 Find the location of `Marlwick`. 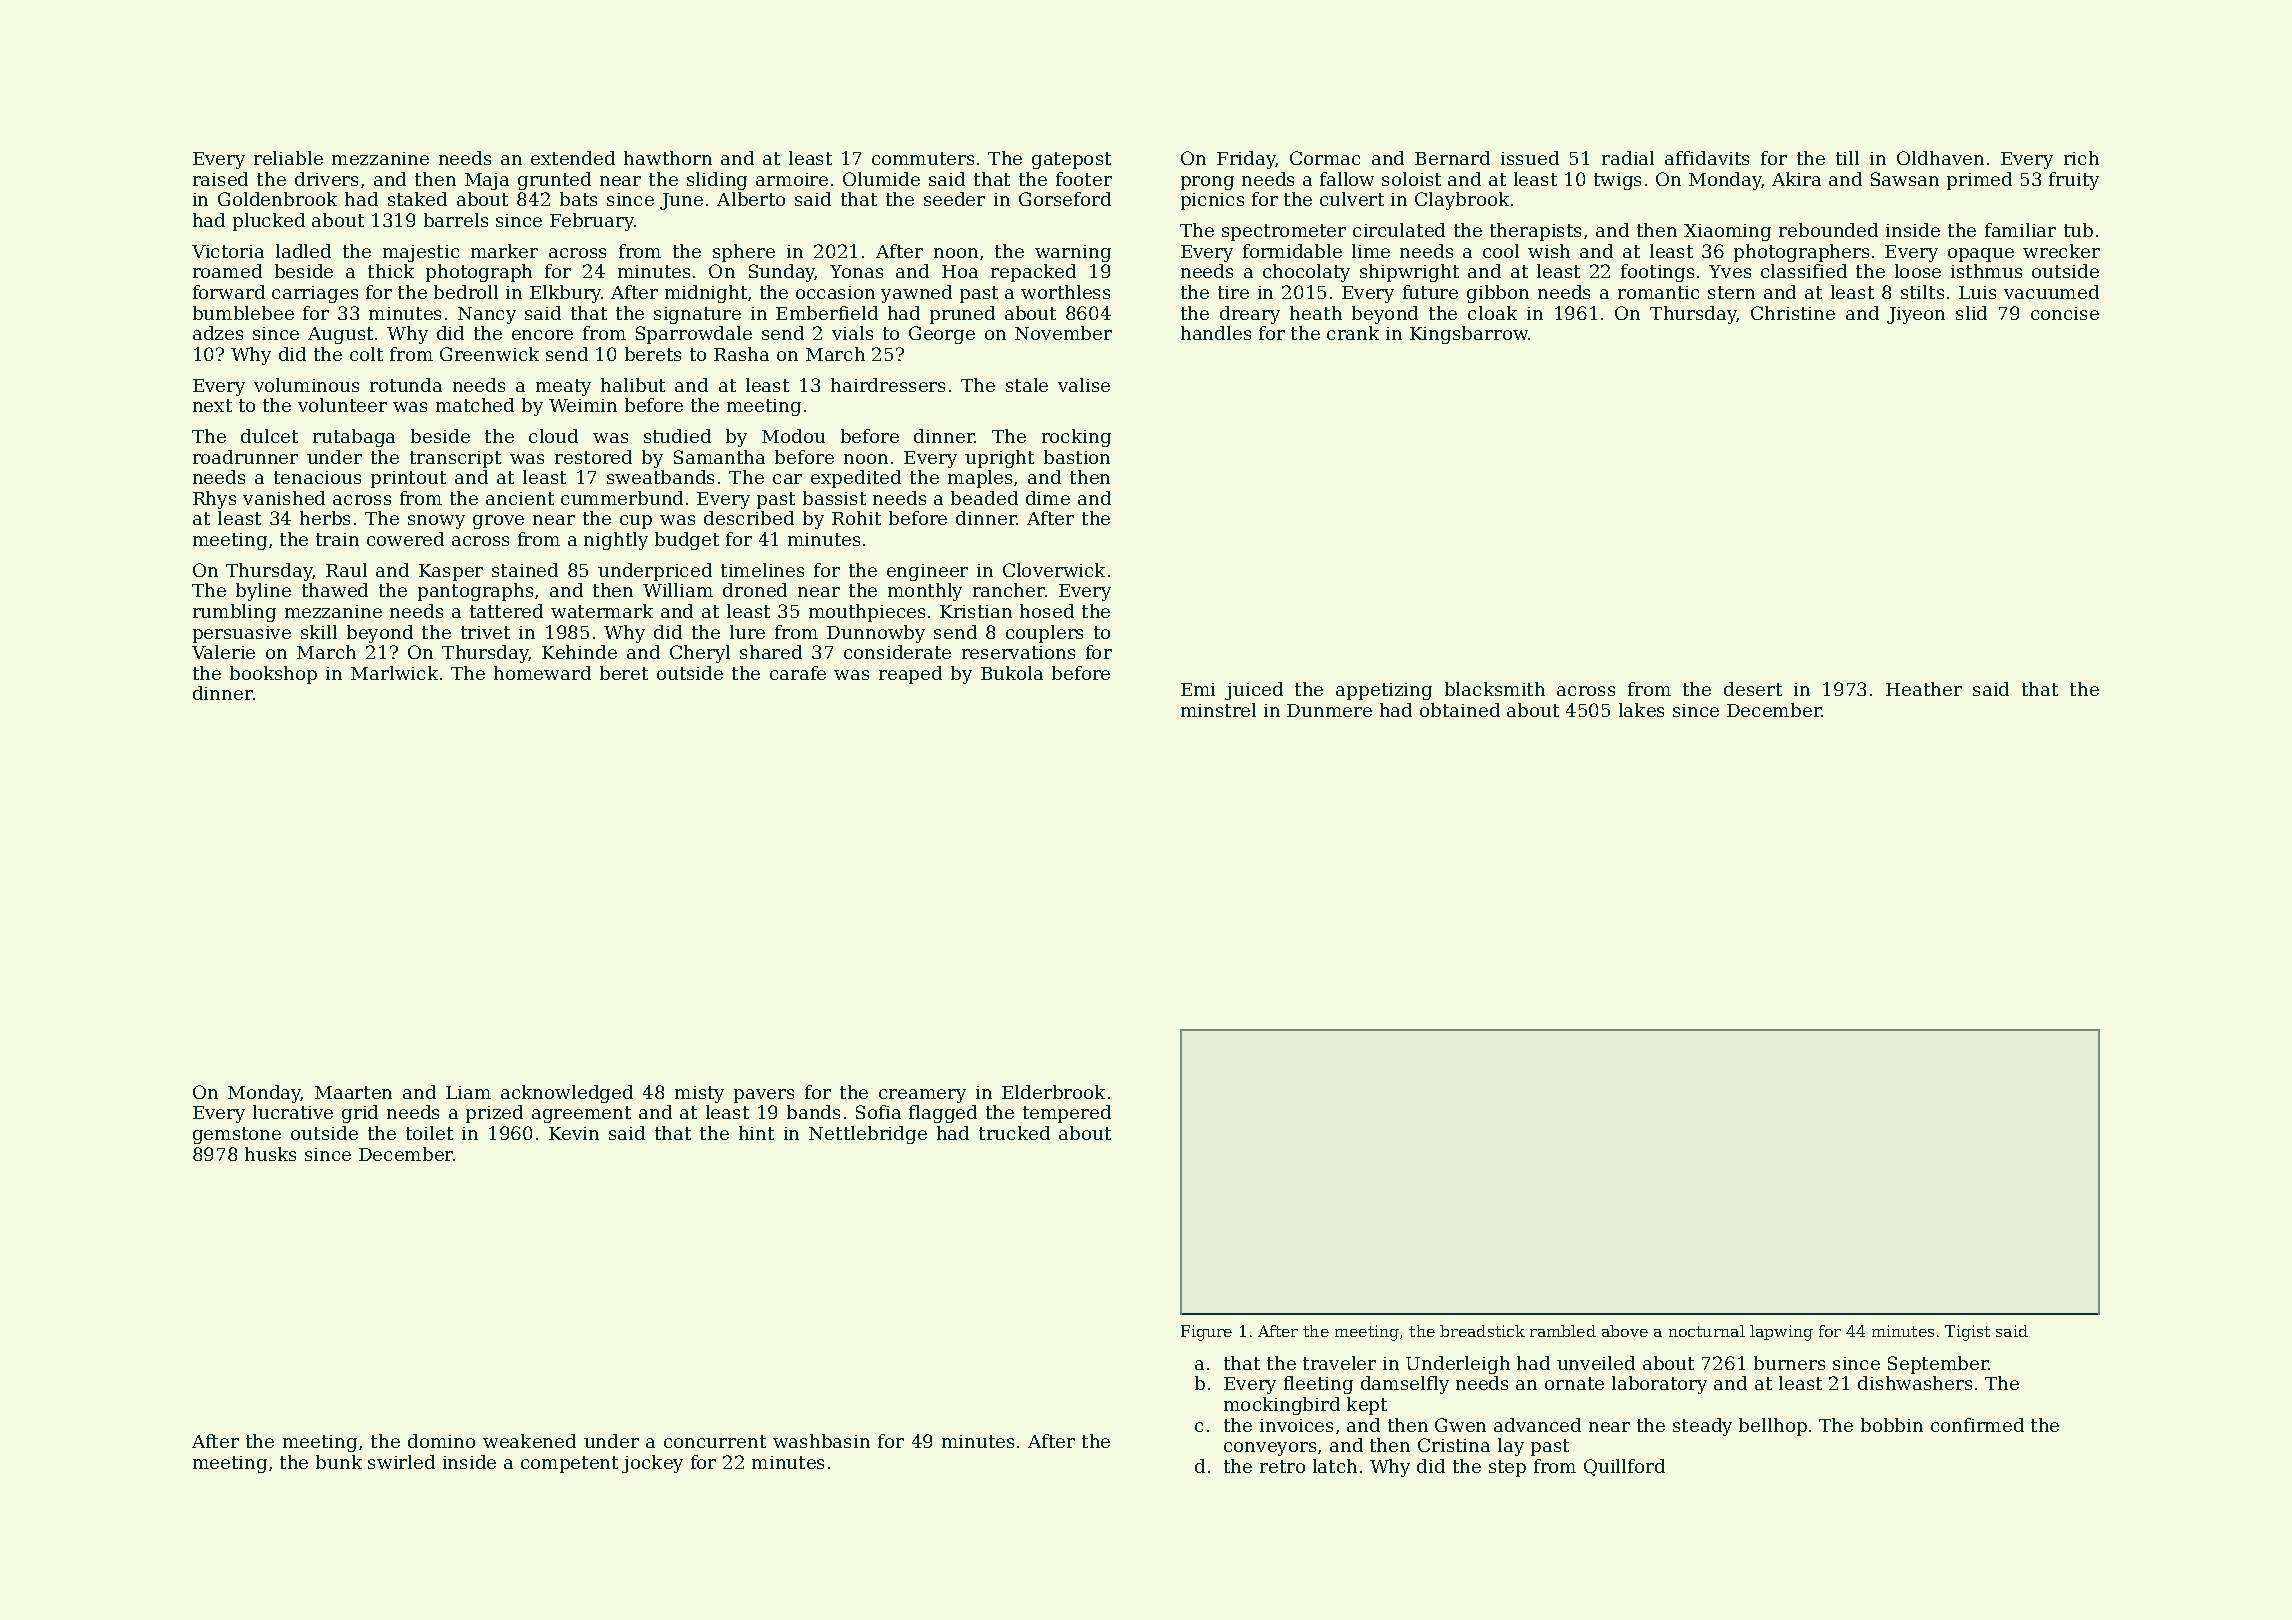

Marlwick is located at coordinates (394, 673).
